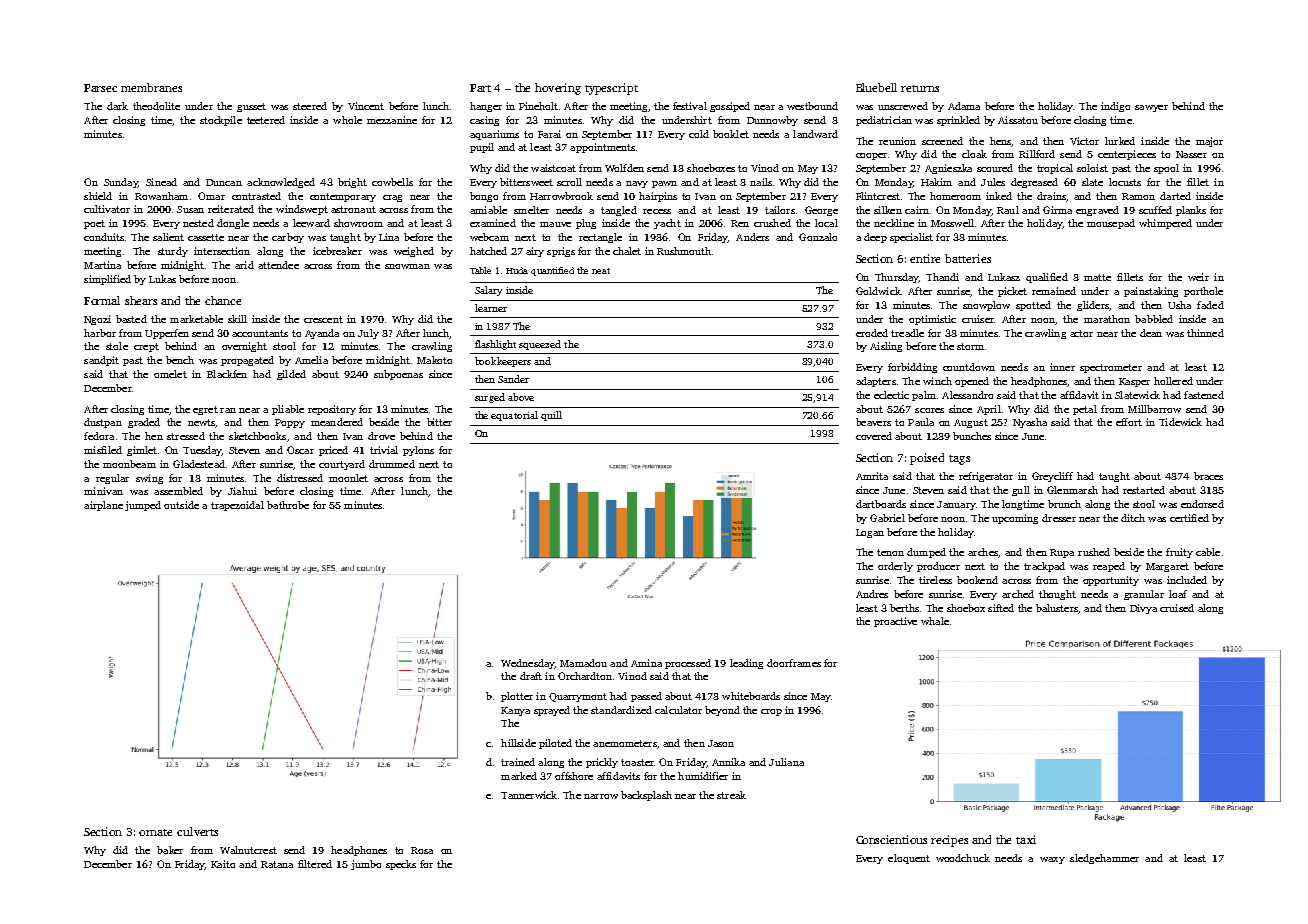 The image size is (1308, 924). I want to click on draft, so click(531, 676).
